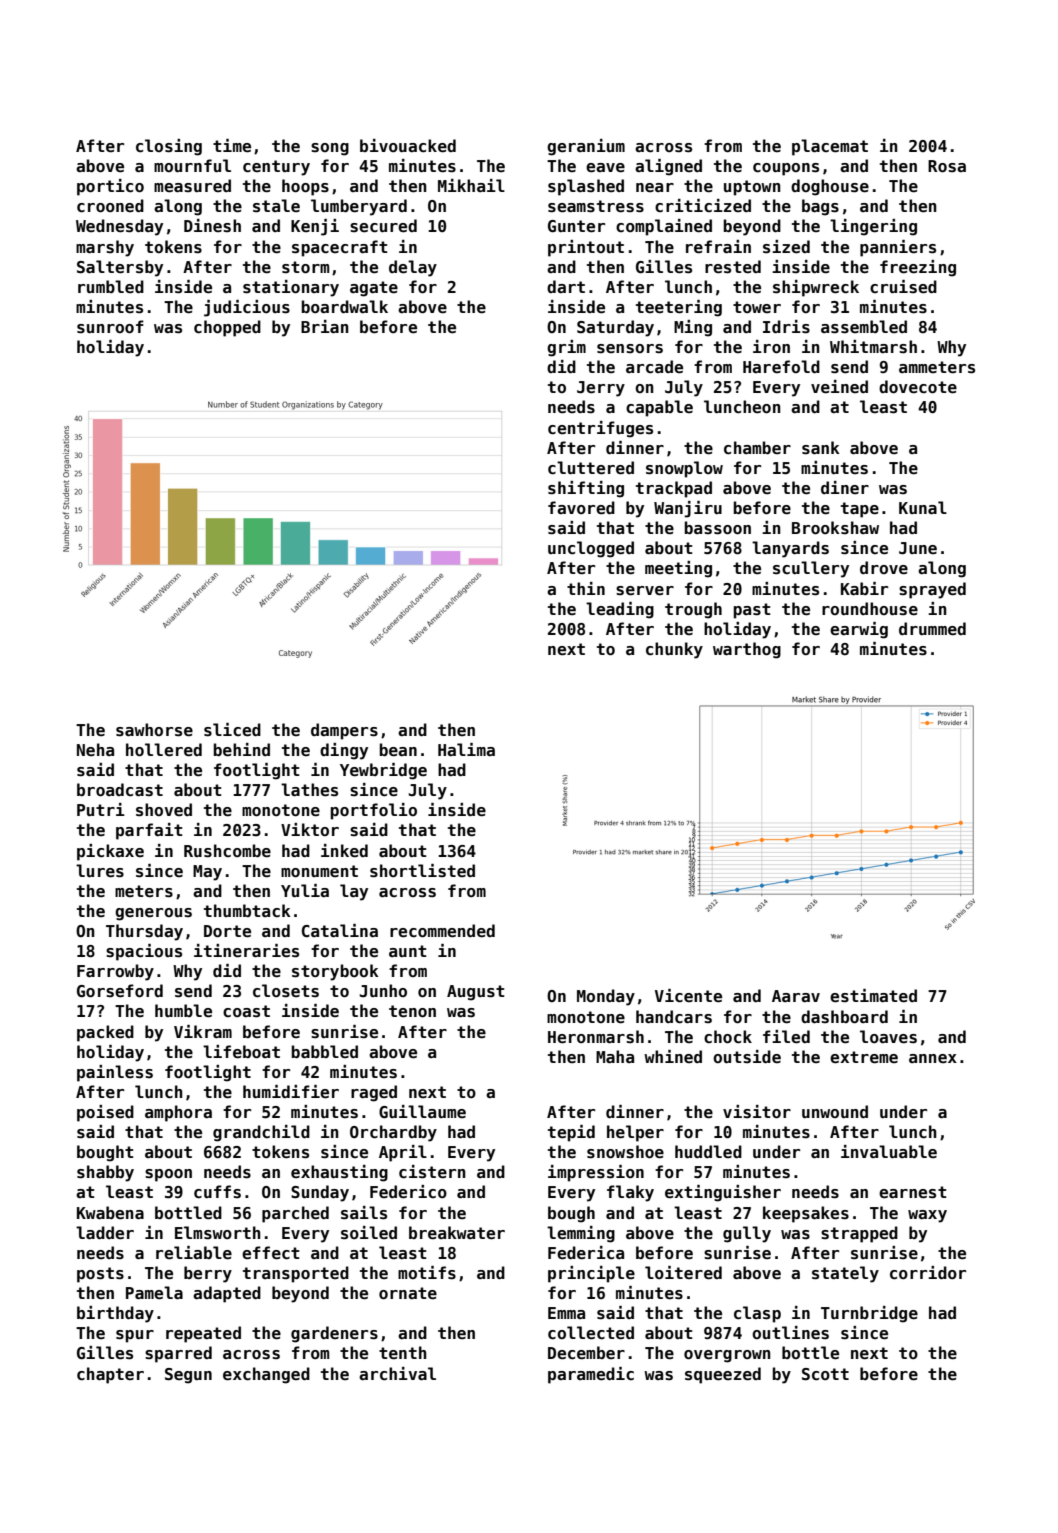 This document has width=1058, height=1533. I want to click on exchanged, so click(266, 1375).
